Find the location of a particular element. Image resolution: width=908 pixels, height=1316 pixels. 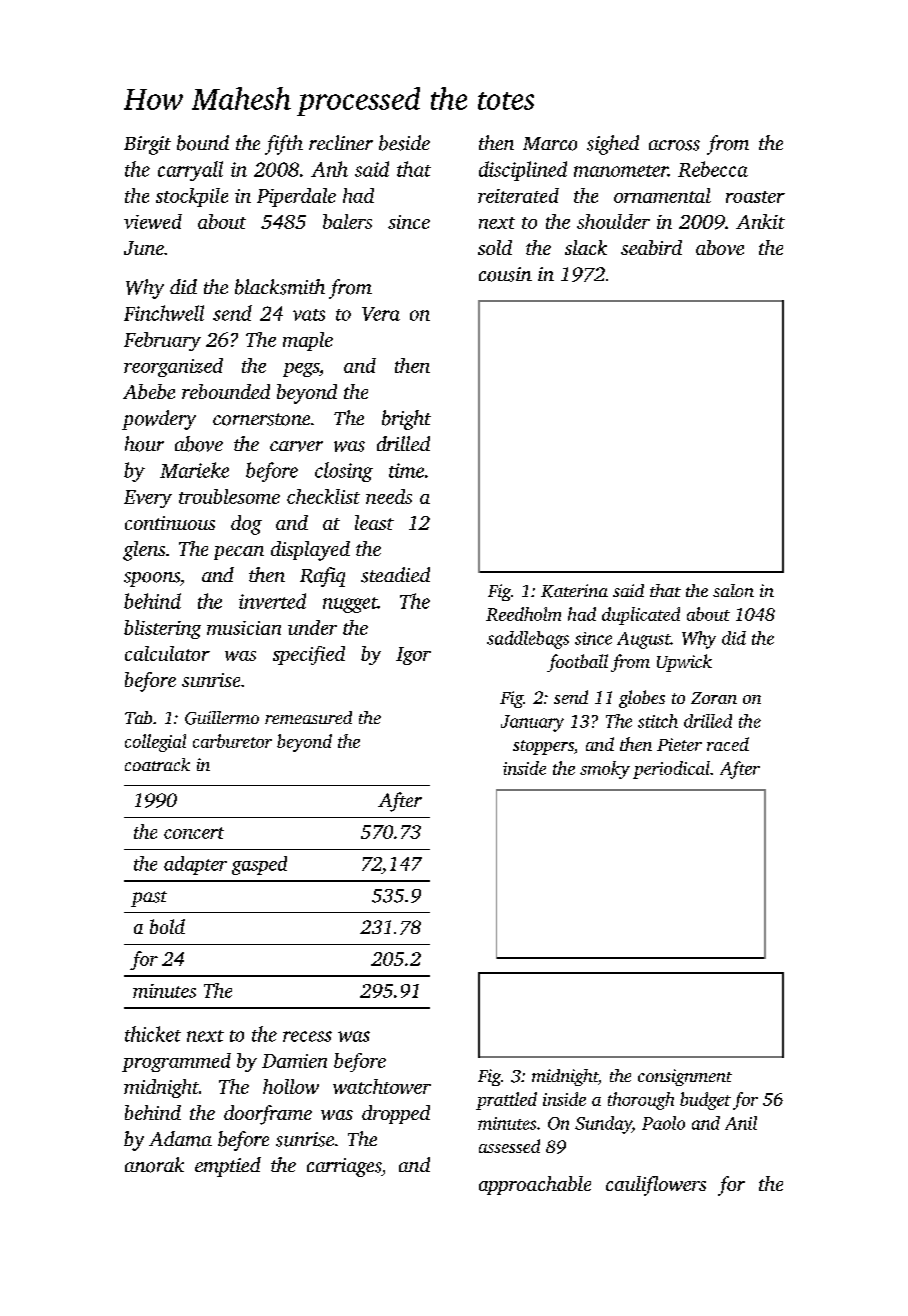

seabird is located at coordinates (651, 247).
